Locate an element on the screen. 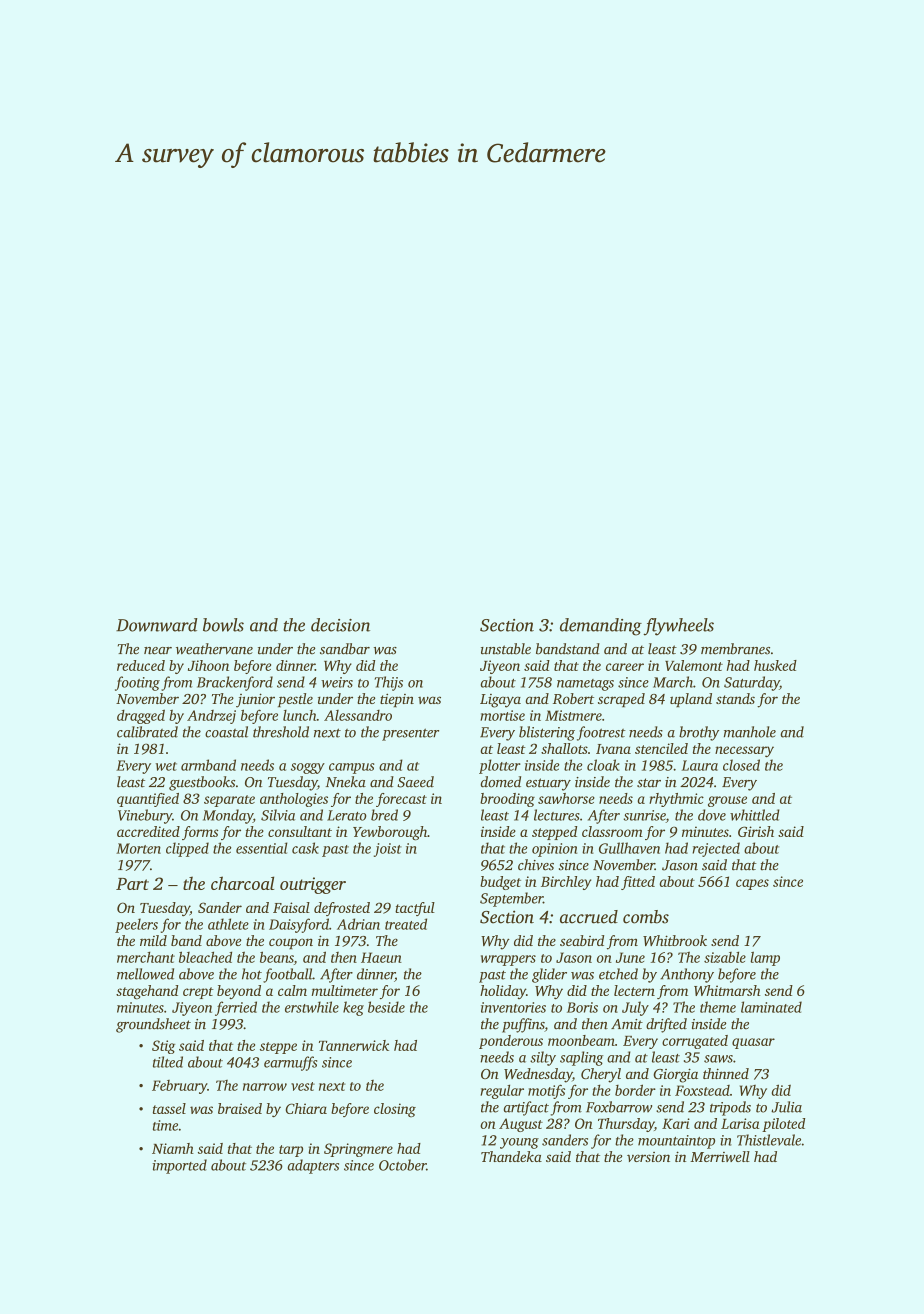 This screenshot has height=1314, width=924. inventories is located at coordinates (513, 1007).
